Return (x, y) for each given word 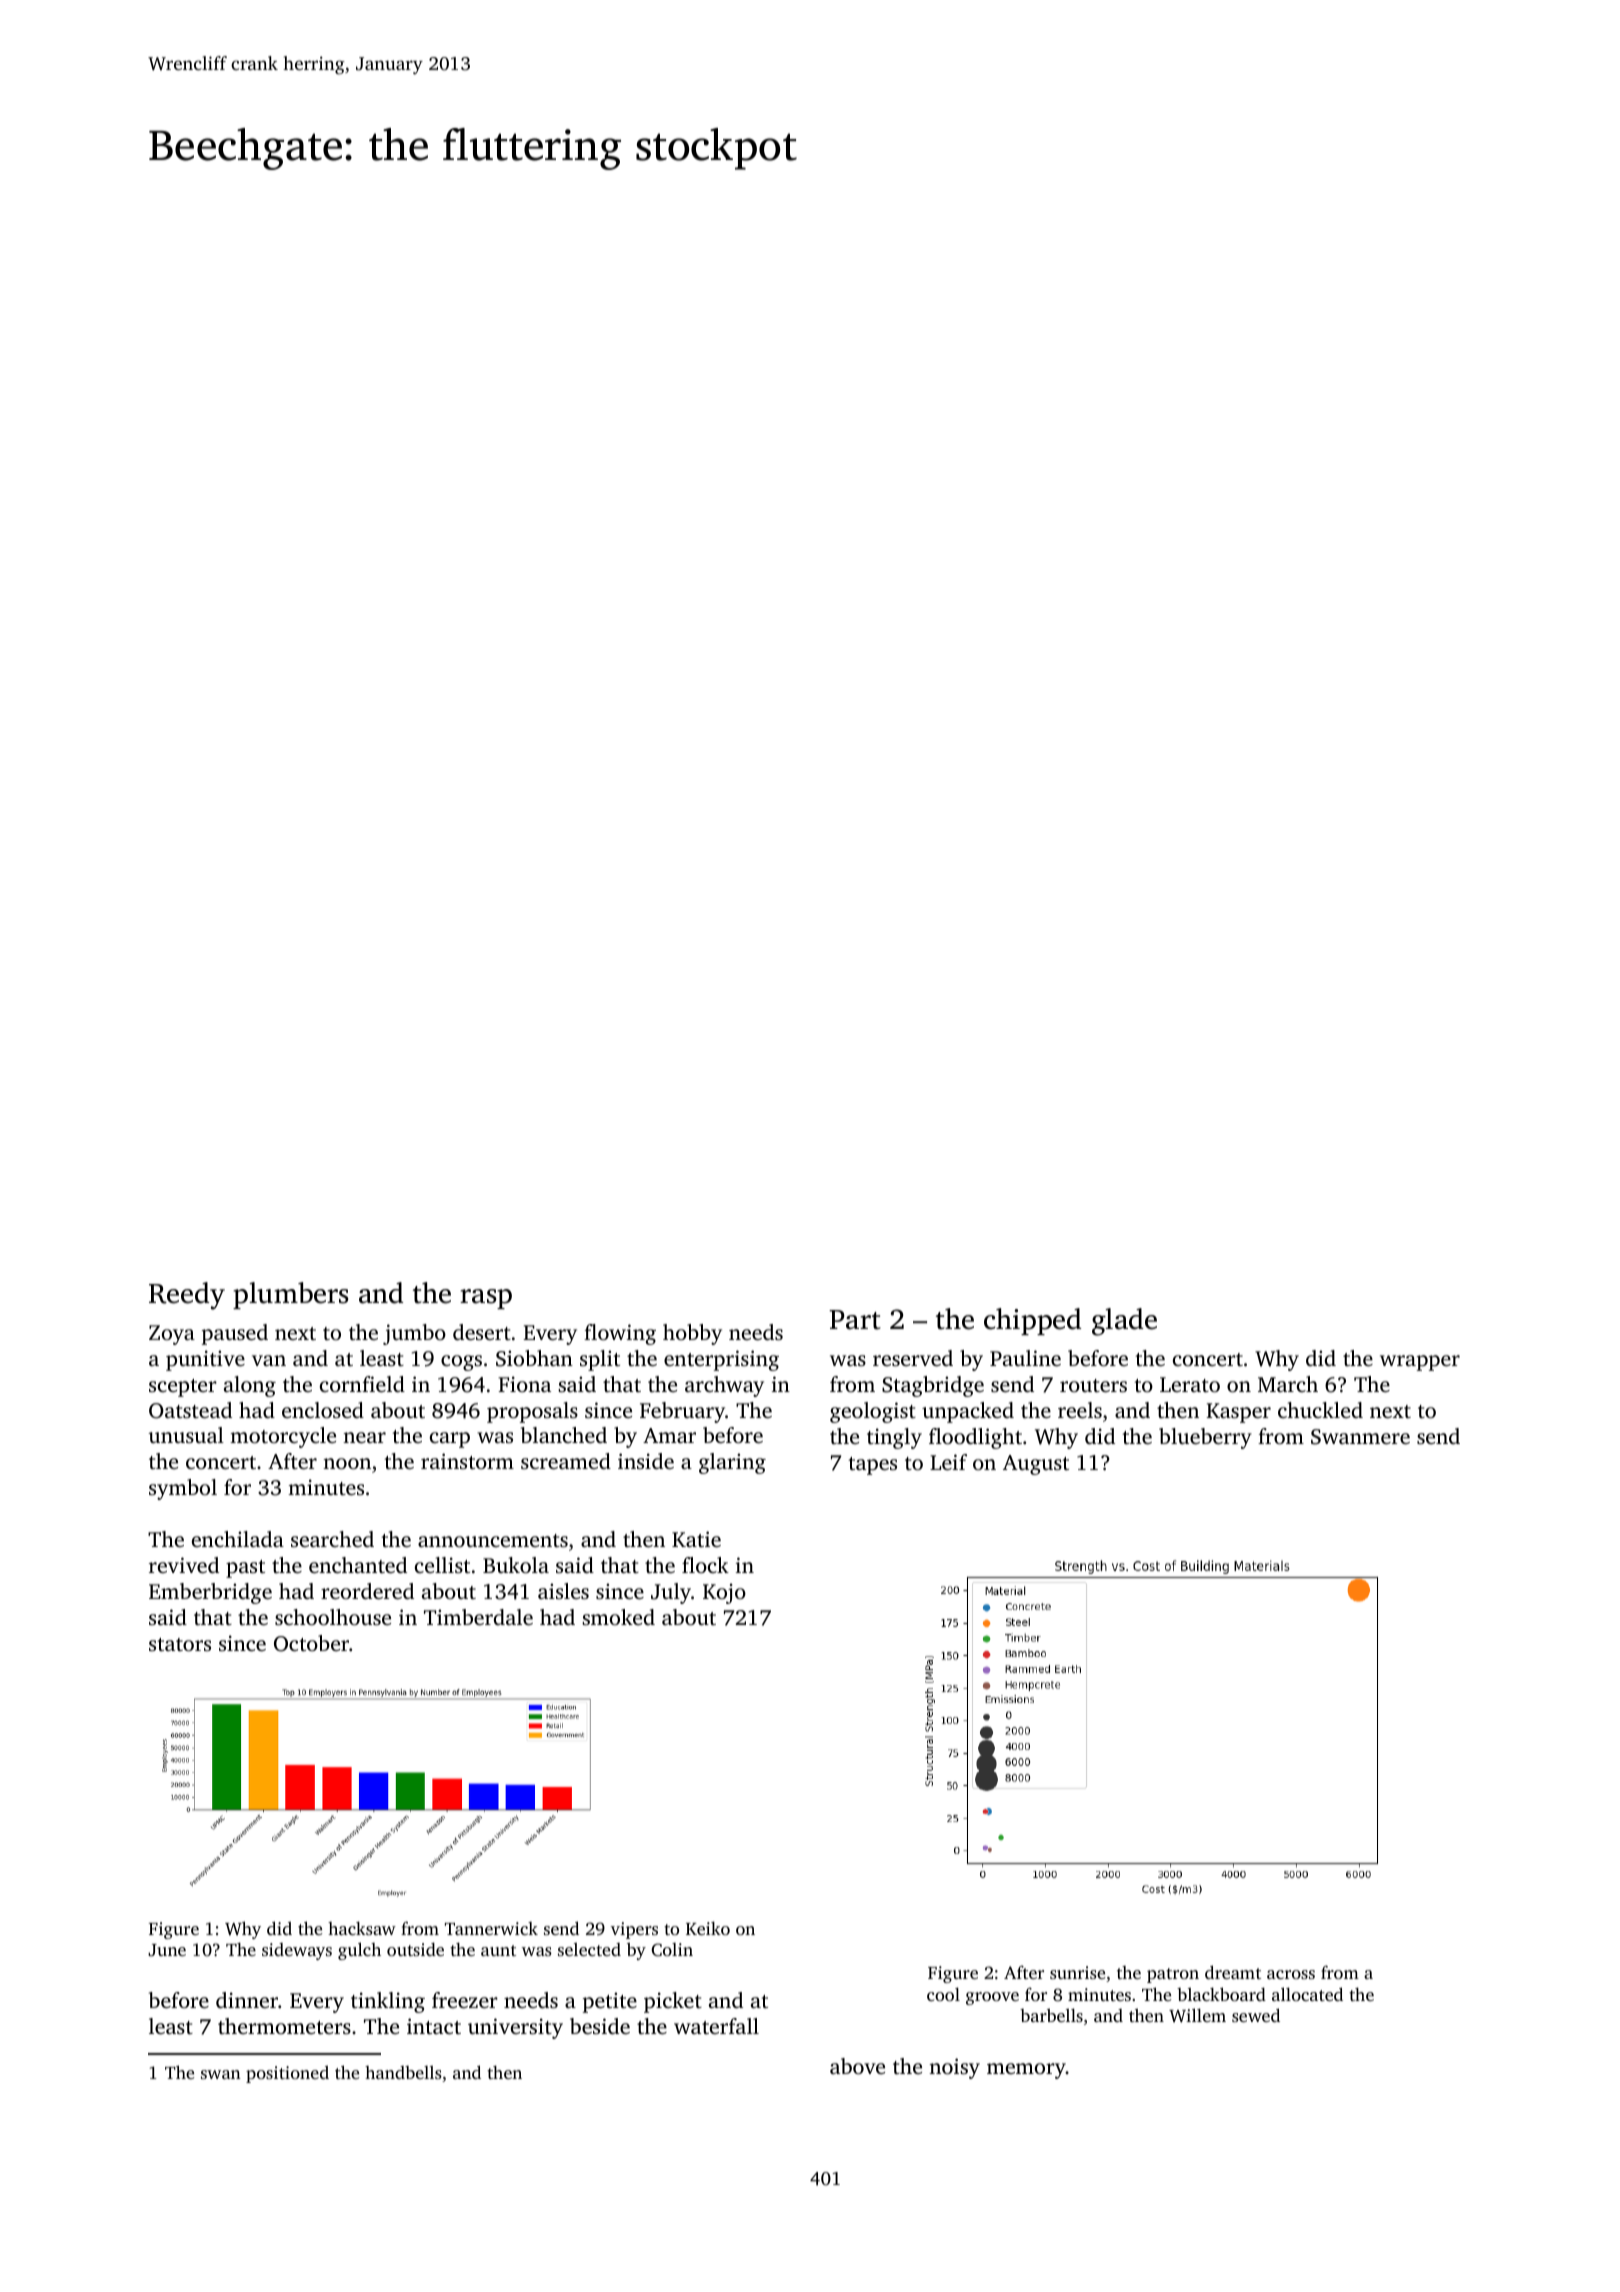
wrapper (1420, 1363)
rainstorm (467, 1461)
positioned (287, 2074)
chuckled (1320, 1410)
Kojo (724, 1593)
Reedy (187, 1296)
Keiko (708, 1928)
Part (855, 1320)
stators (180, 1644)
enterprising (721, 1360)
